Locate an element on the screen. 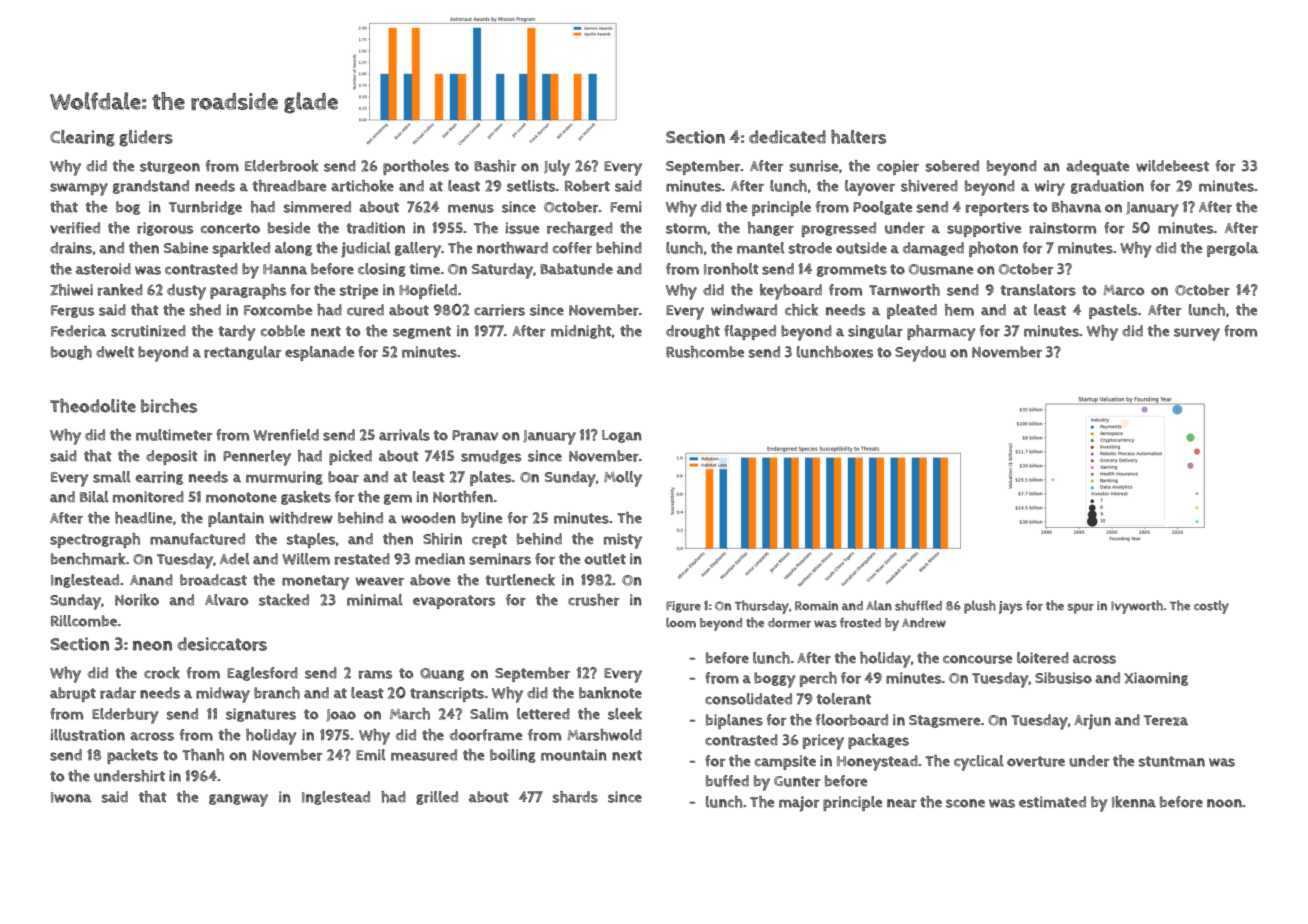 This screenshot has height=924, width=1308. gliders is located at coordinates (146, 138).
